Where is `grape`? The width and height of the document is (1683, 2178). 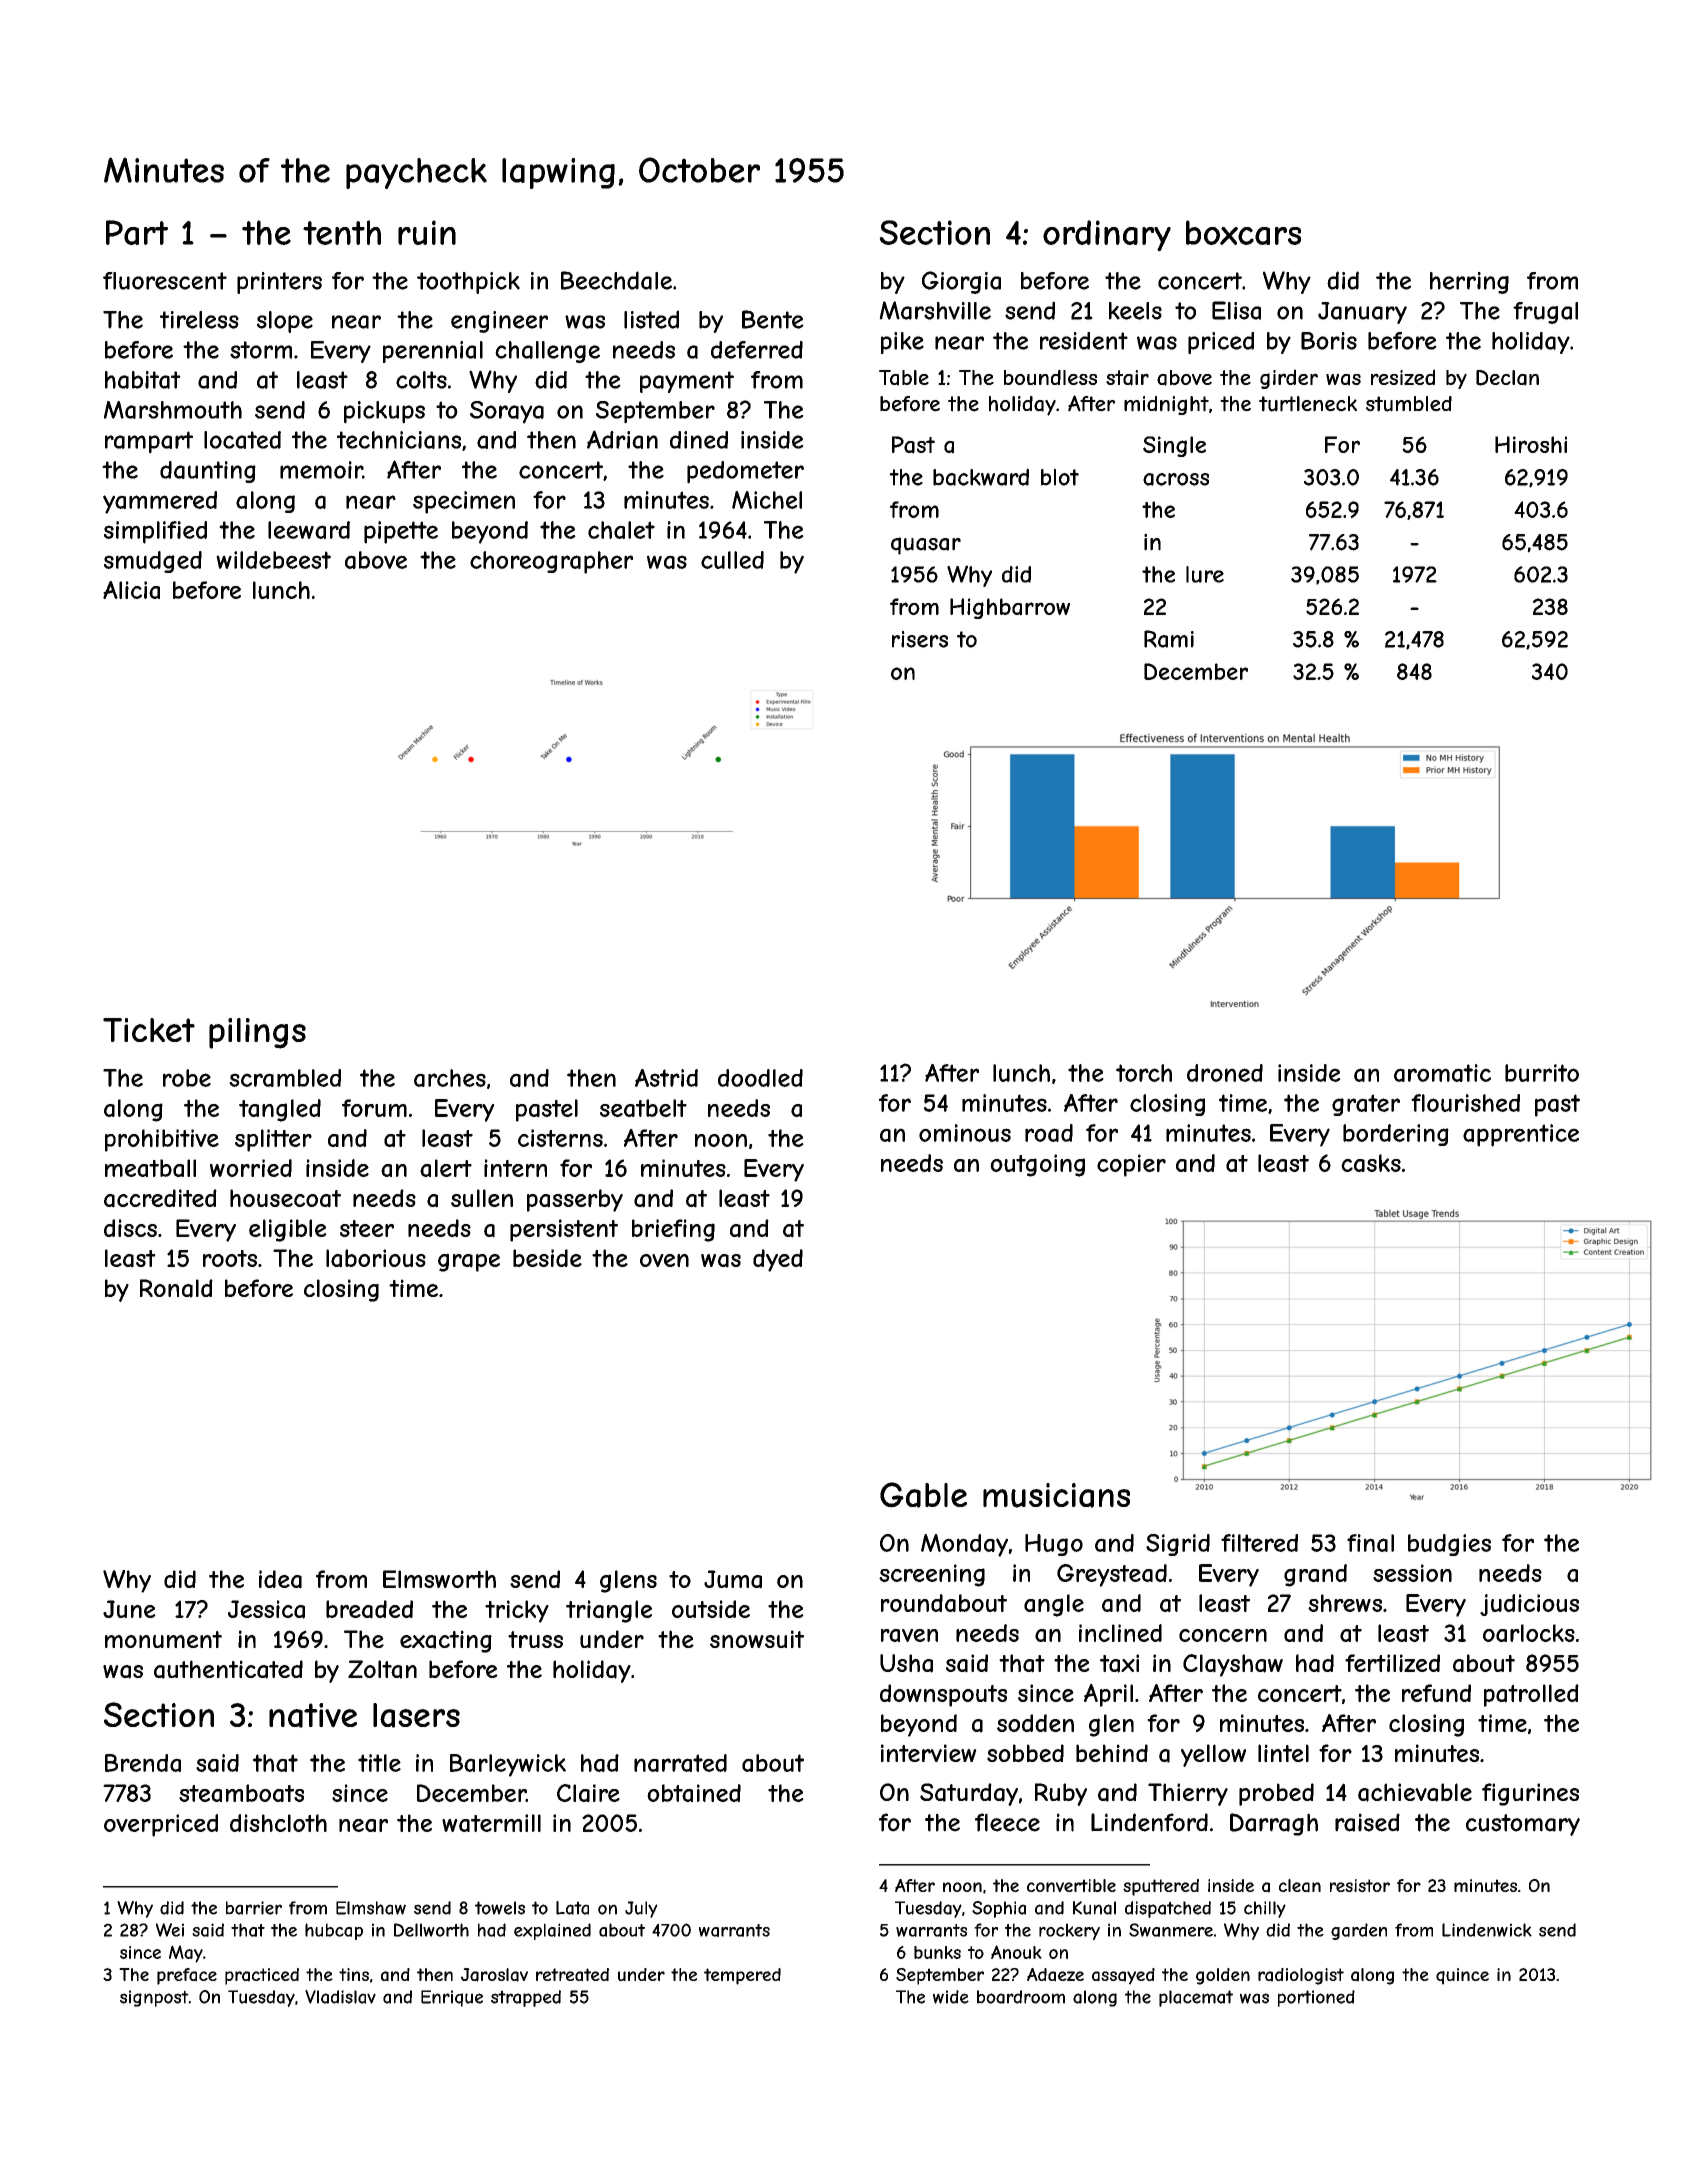 grape is located at coordinates (469, 1262).
